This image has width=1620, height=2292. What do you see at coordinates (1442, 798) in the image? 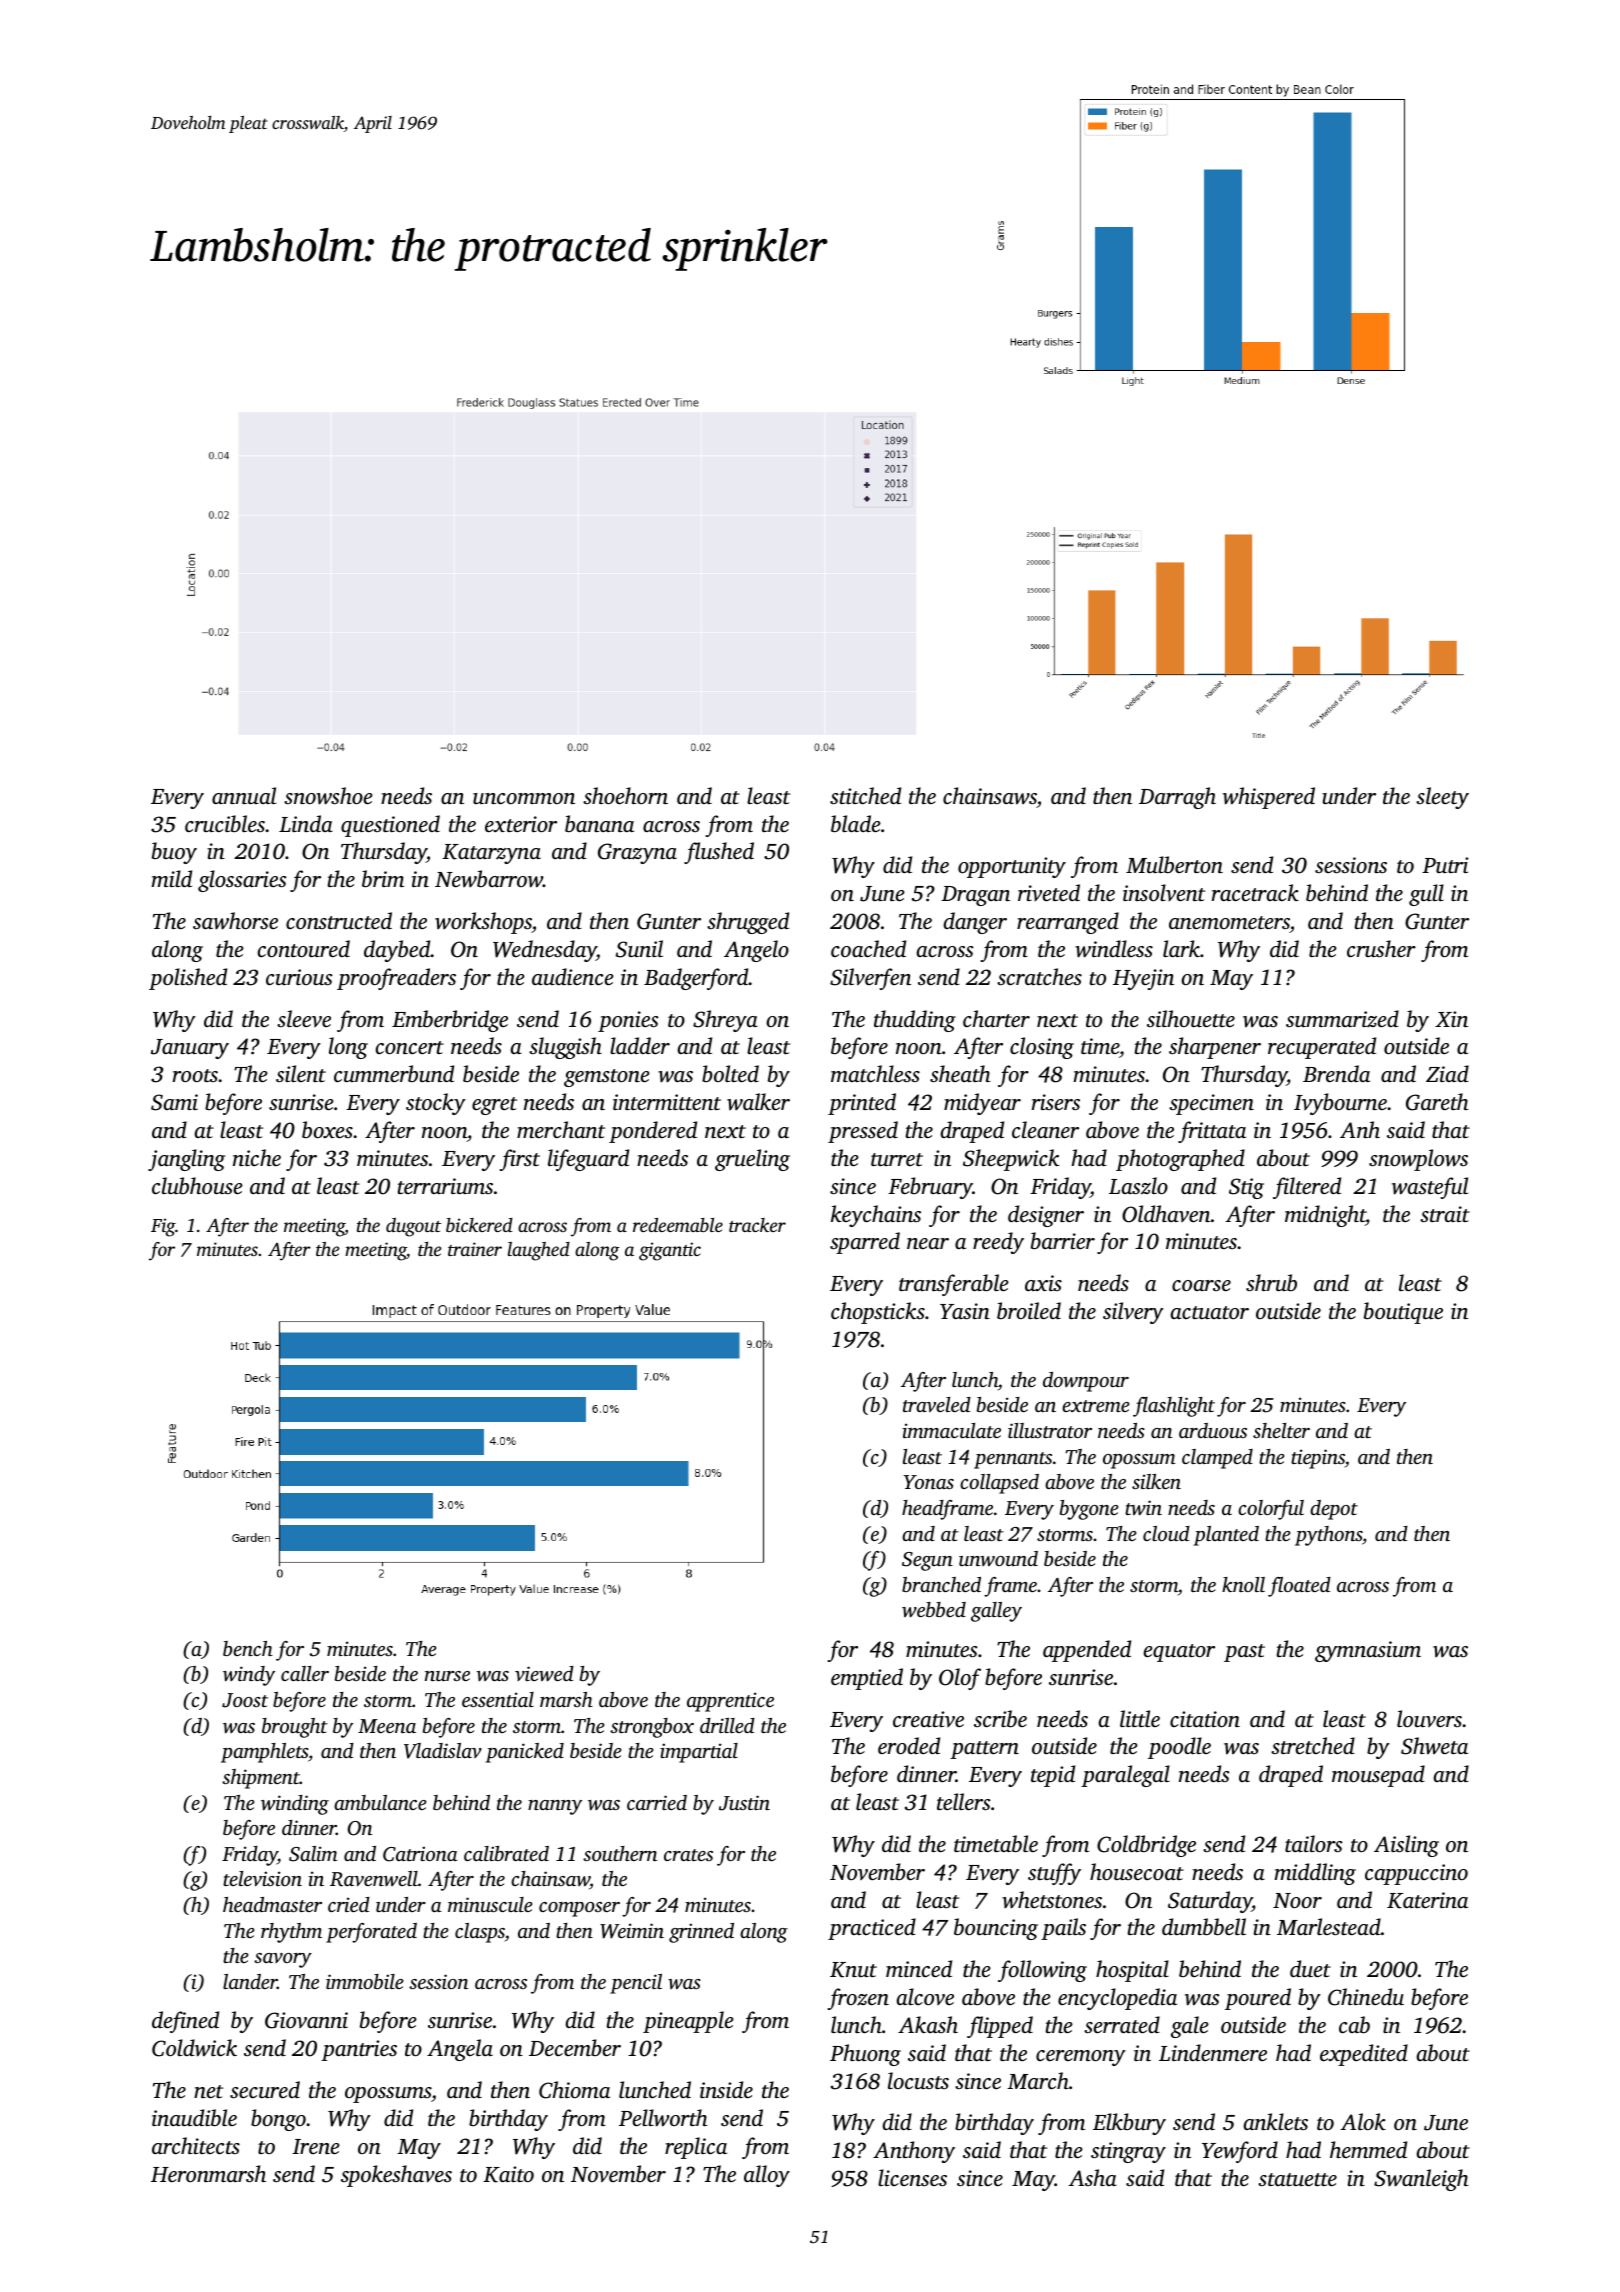
I see `sleety` at bounding box center [1442, 798].
